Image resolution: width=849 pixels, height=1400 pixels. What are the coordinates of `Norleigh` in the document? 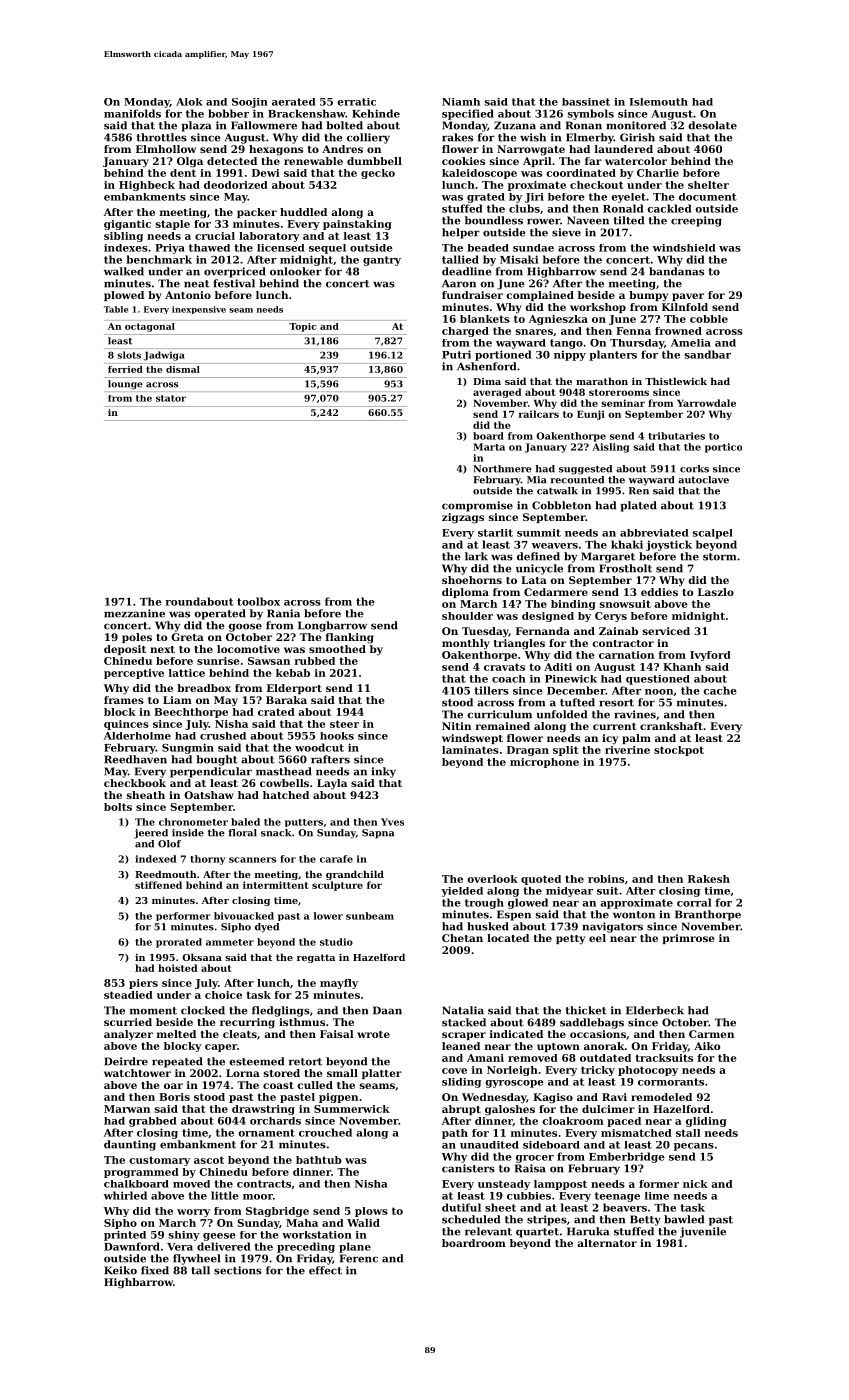 It's located at (512, 1071).
